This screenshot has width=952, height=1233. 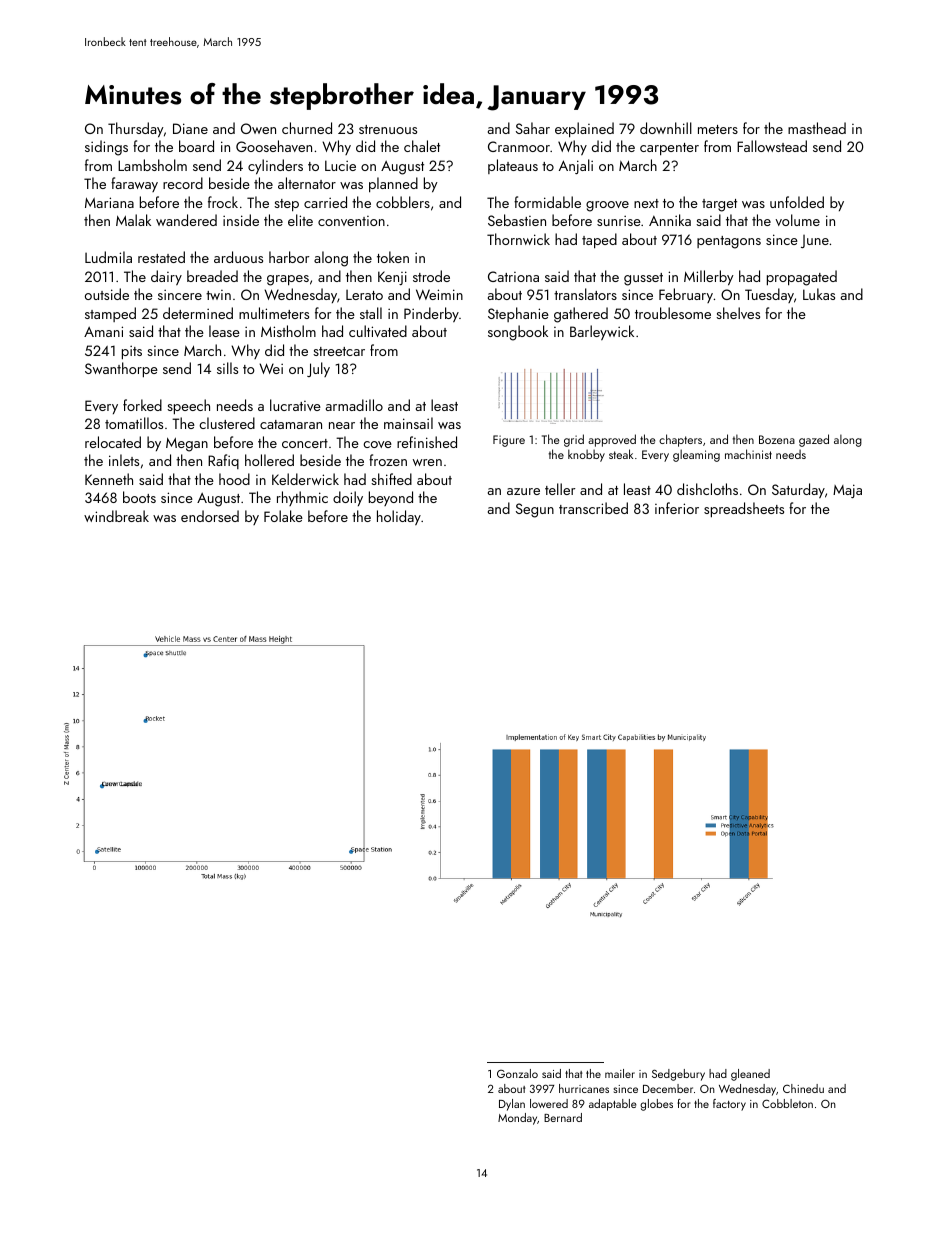 I want to click on mailer, so click(x=620, y=1073).
